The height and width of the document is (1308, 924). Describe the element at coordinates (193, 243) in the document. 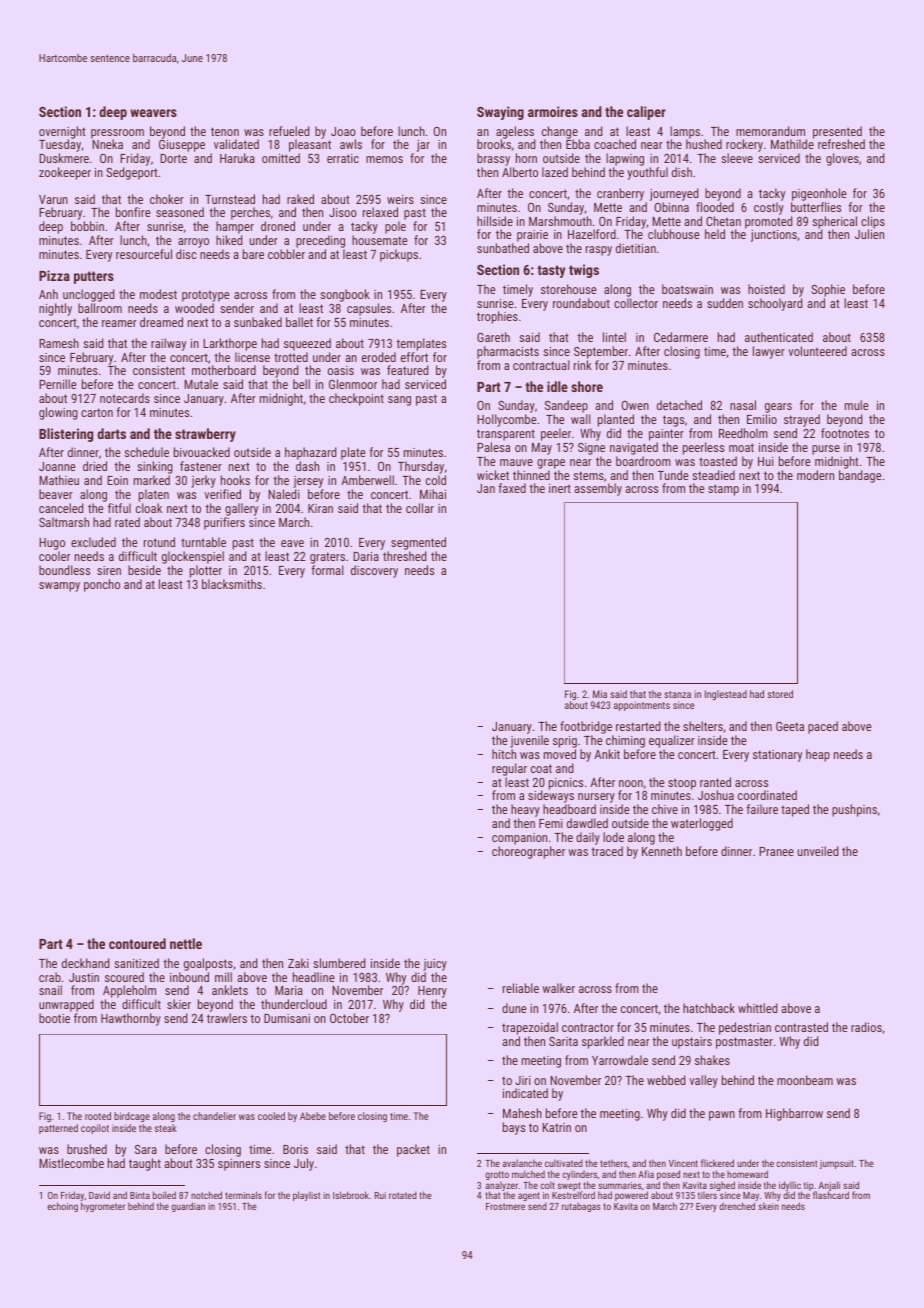

I see `arroyo` at that location.
